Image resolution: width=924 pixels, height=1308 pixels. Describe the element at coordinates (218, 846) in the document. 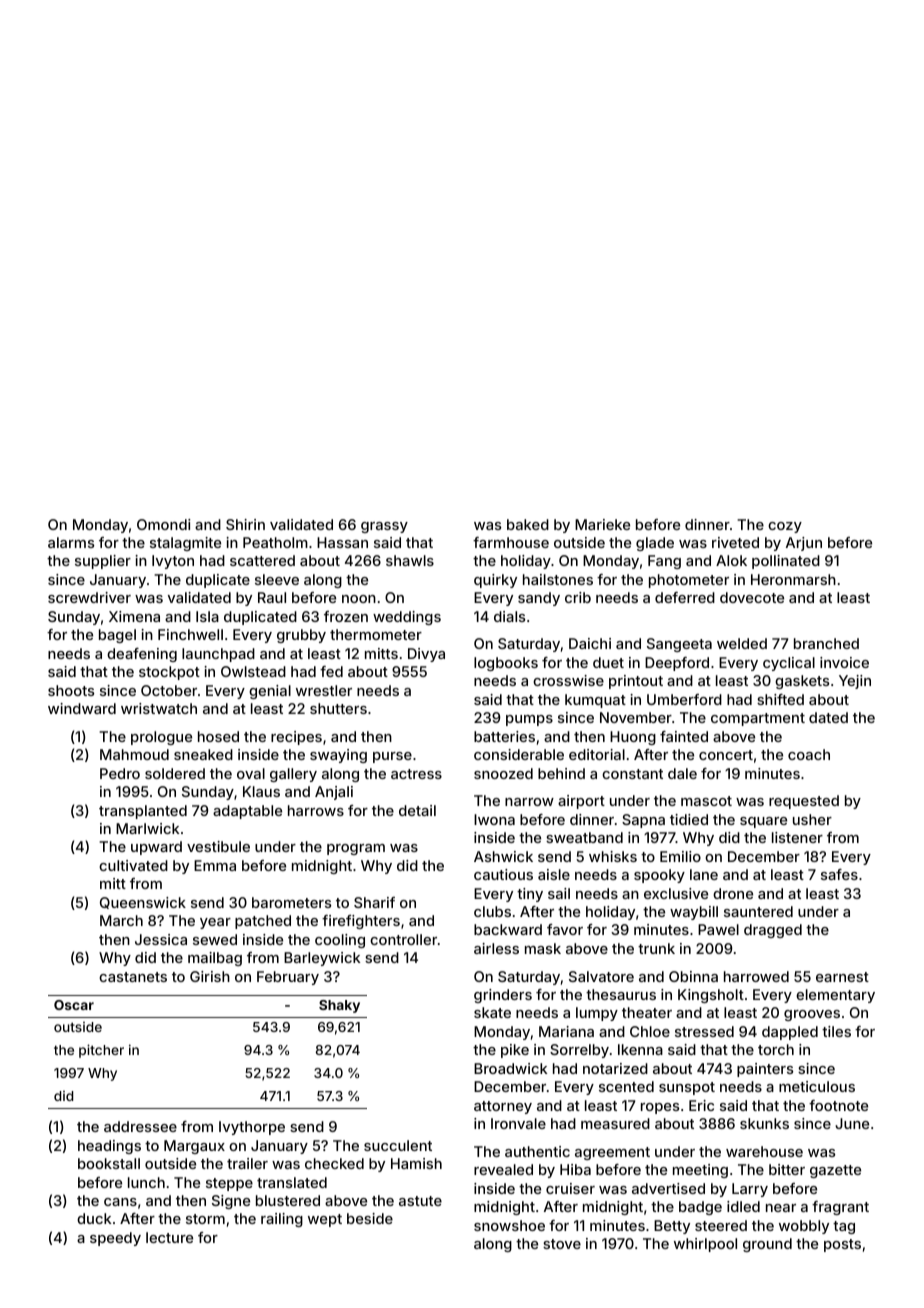

I see `vestibule` at that location.
